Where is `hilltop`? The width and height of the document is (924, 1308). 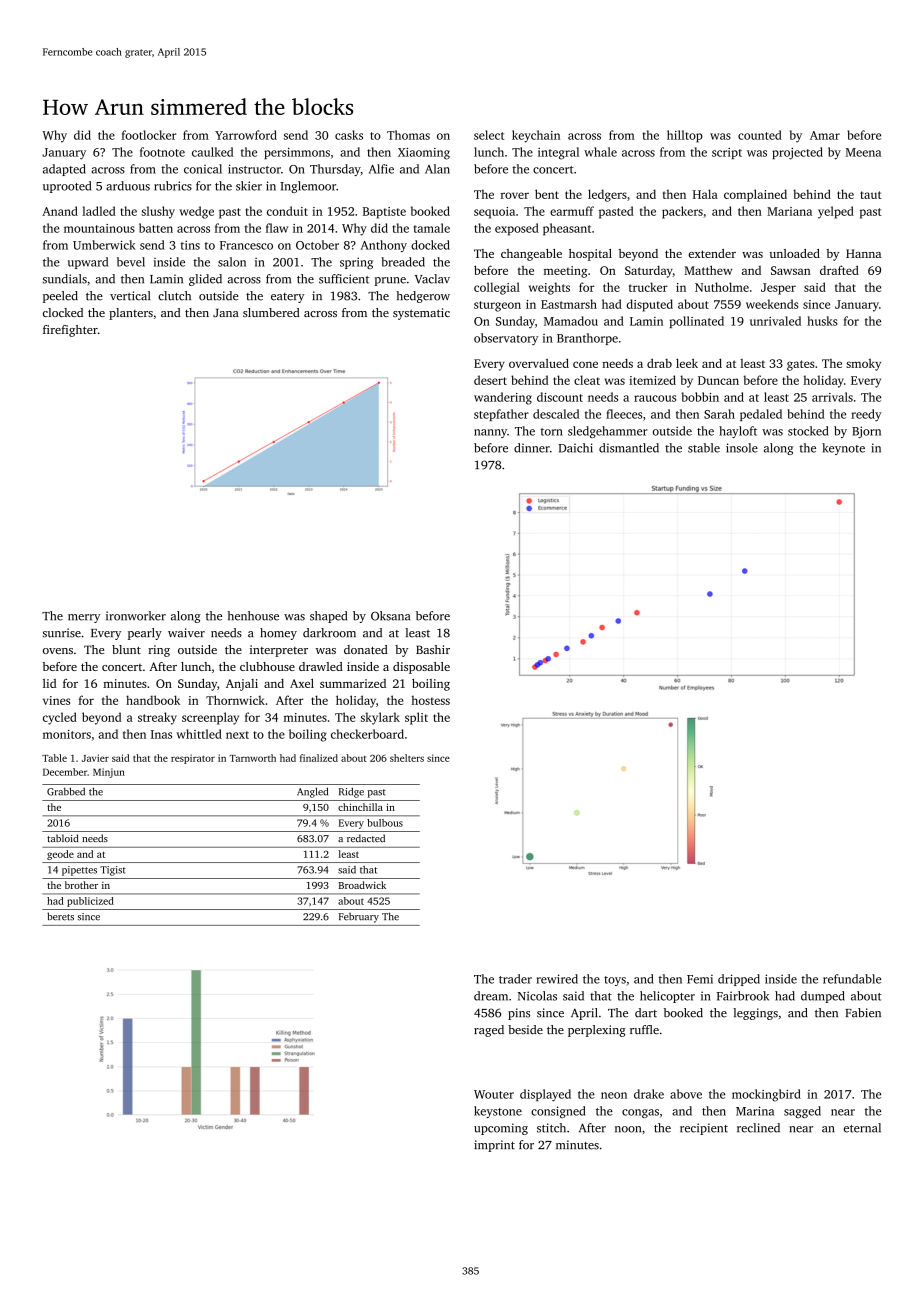 hilltop is located at coordinates (685, 136).
